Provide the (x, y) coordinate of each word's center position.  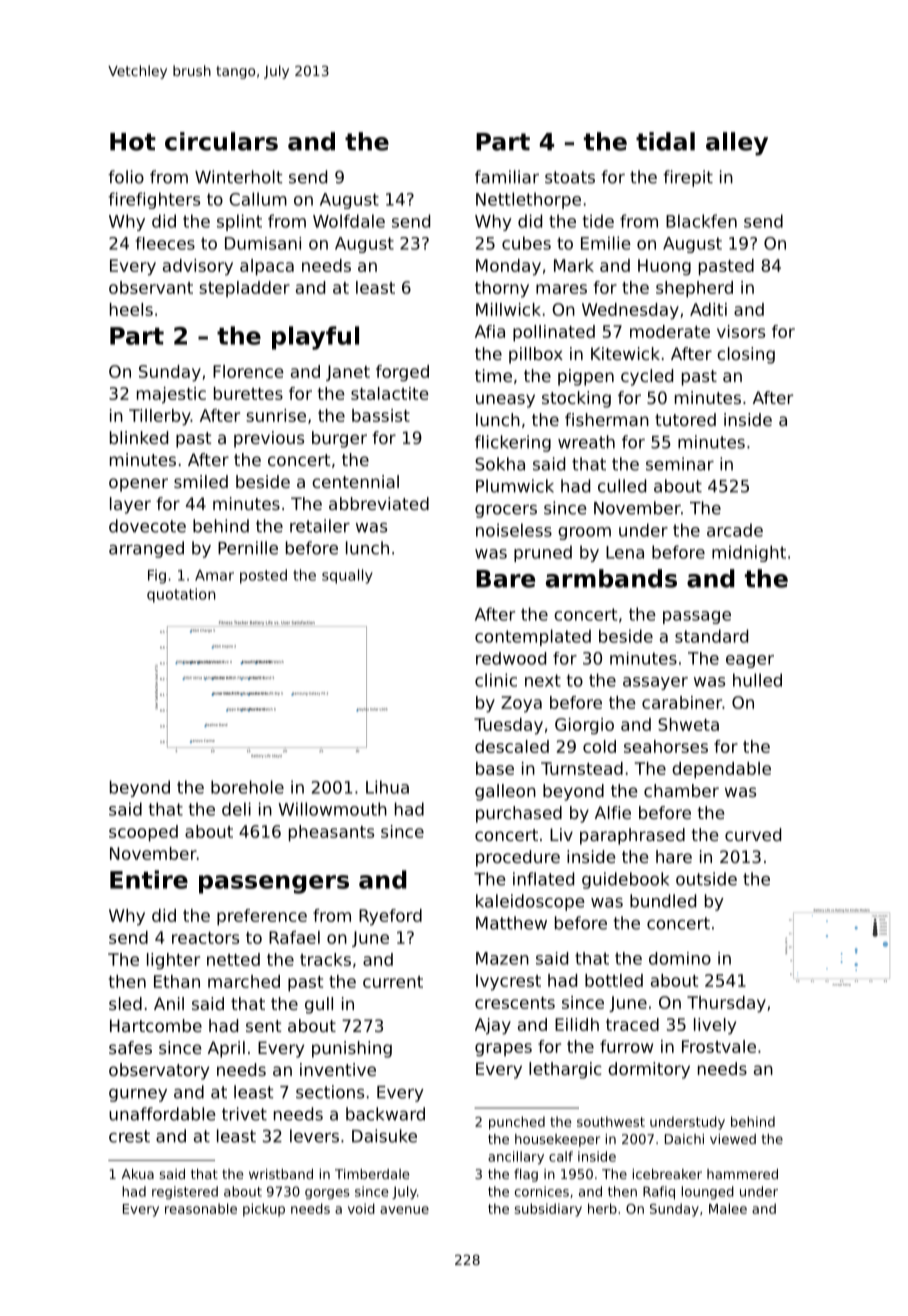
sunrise (276, 415)
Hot (133, 142)
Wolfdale (349, 221)
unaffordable (162, 1114)
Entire (149, 879)
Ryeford (390, 917)
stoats (570, 177)
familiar (507, 177)
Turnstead (582, 768)
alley (737, 144)
